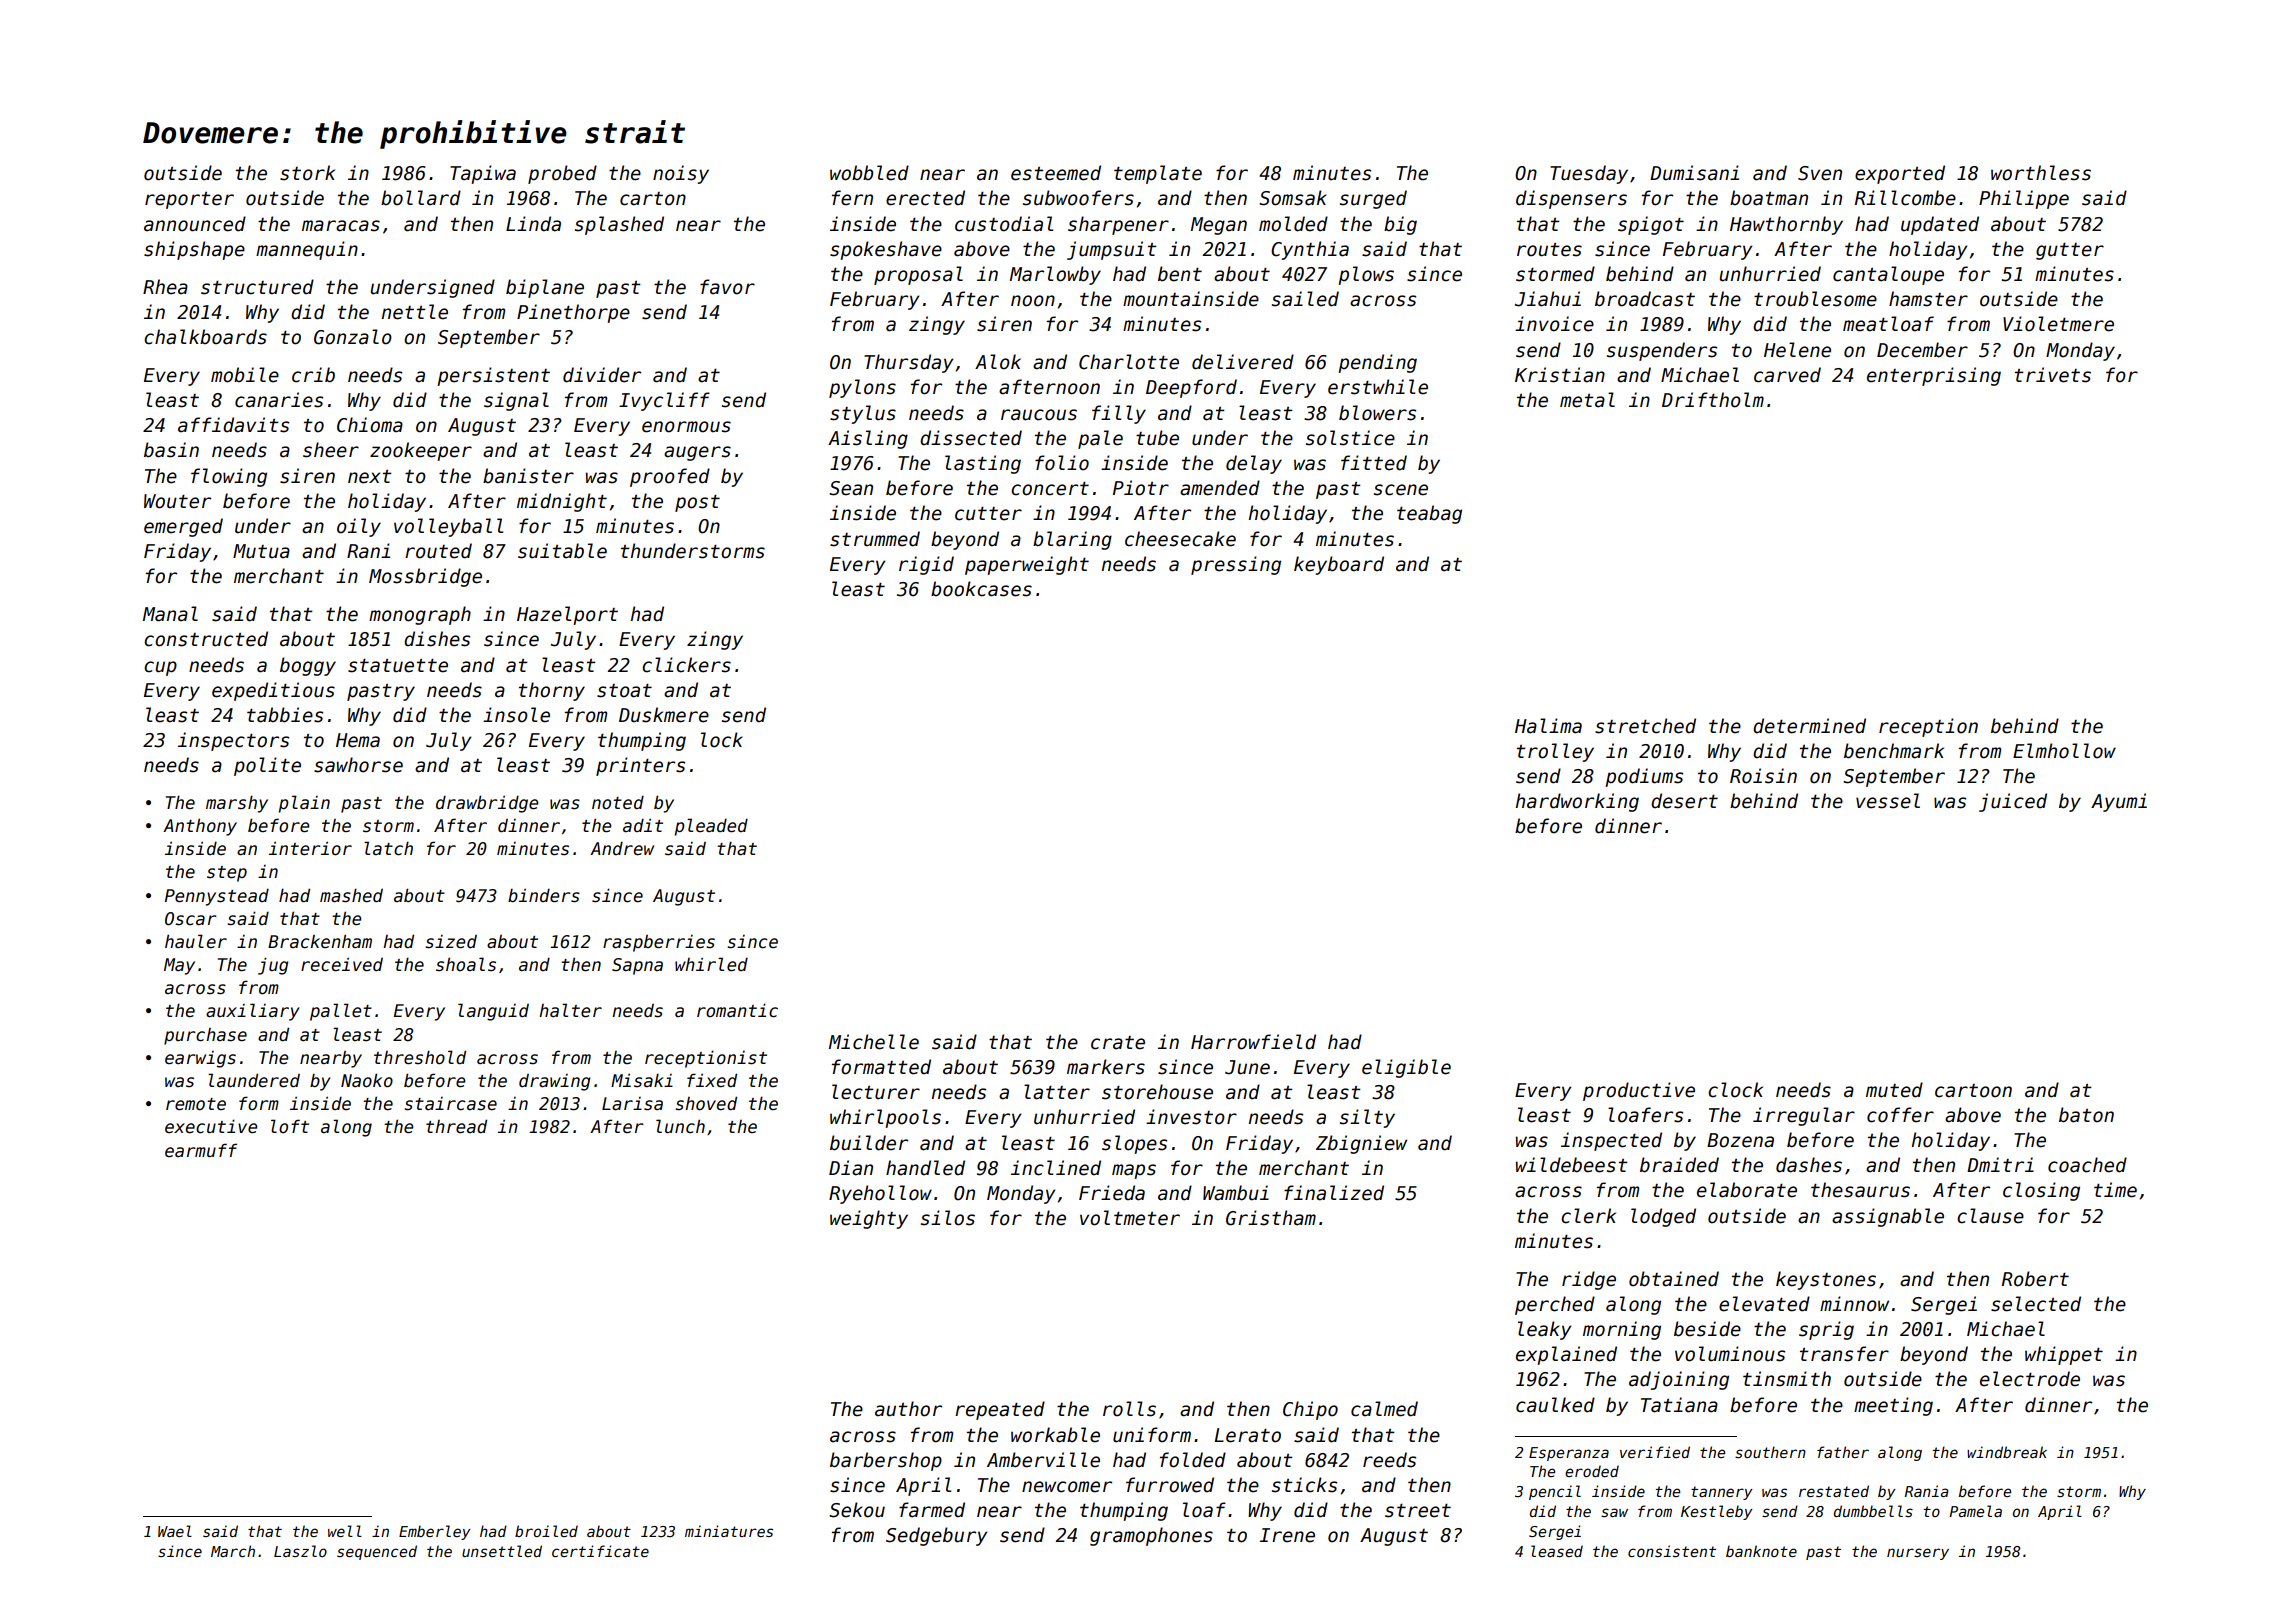 The height and width of the document is (1624, 2296). Describe the element at coordinates (1158, 174) in the document. I see `template` at that location.
